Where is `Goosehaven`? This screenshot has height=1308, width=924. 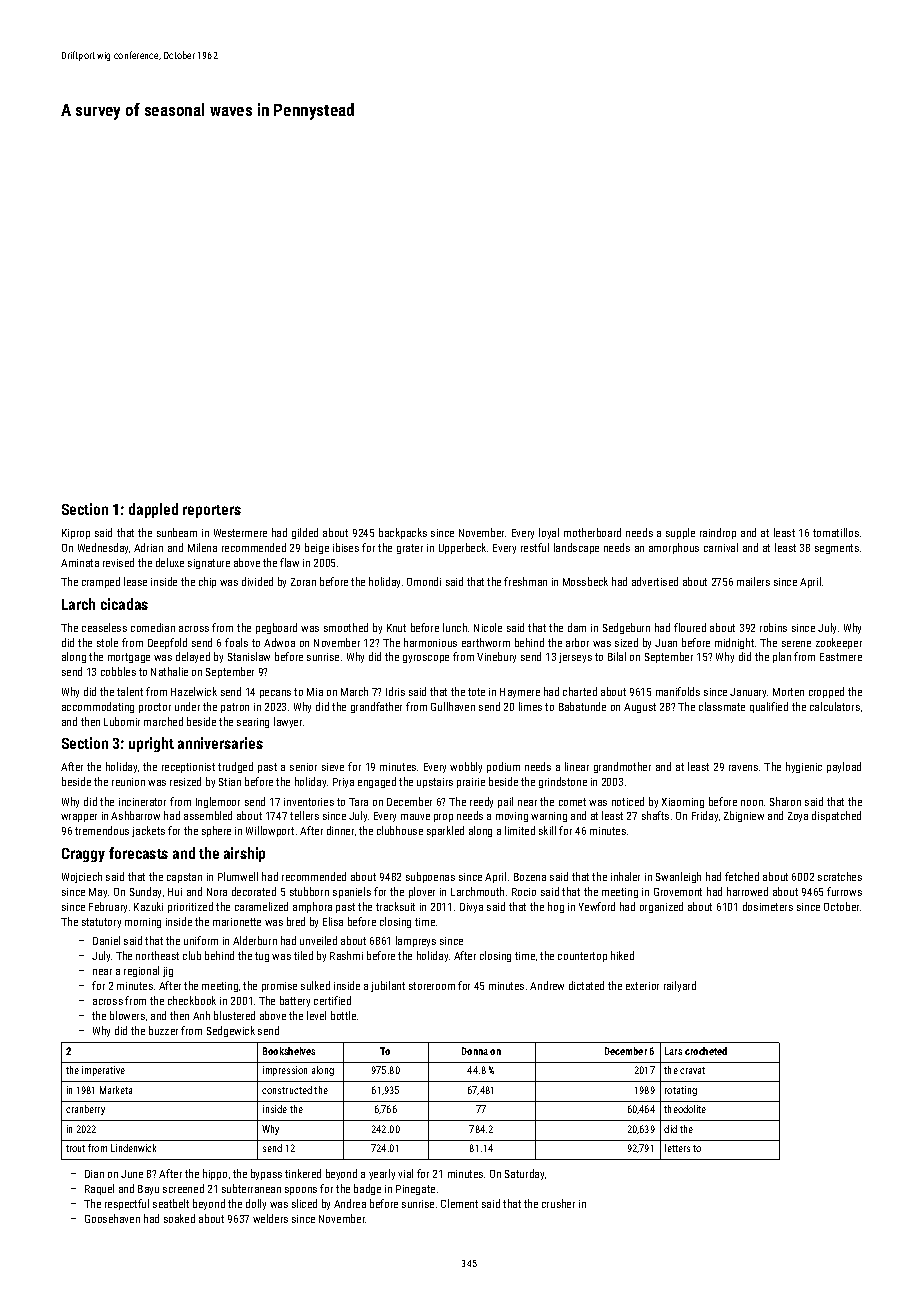 Goosehaven is located at coordinates (112, 1218).
